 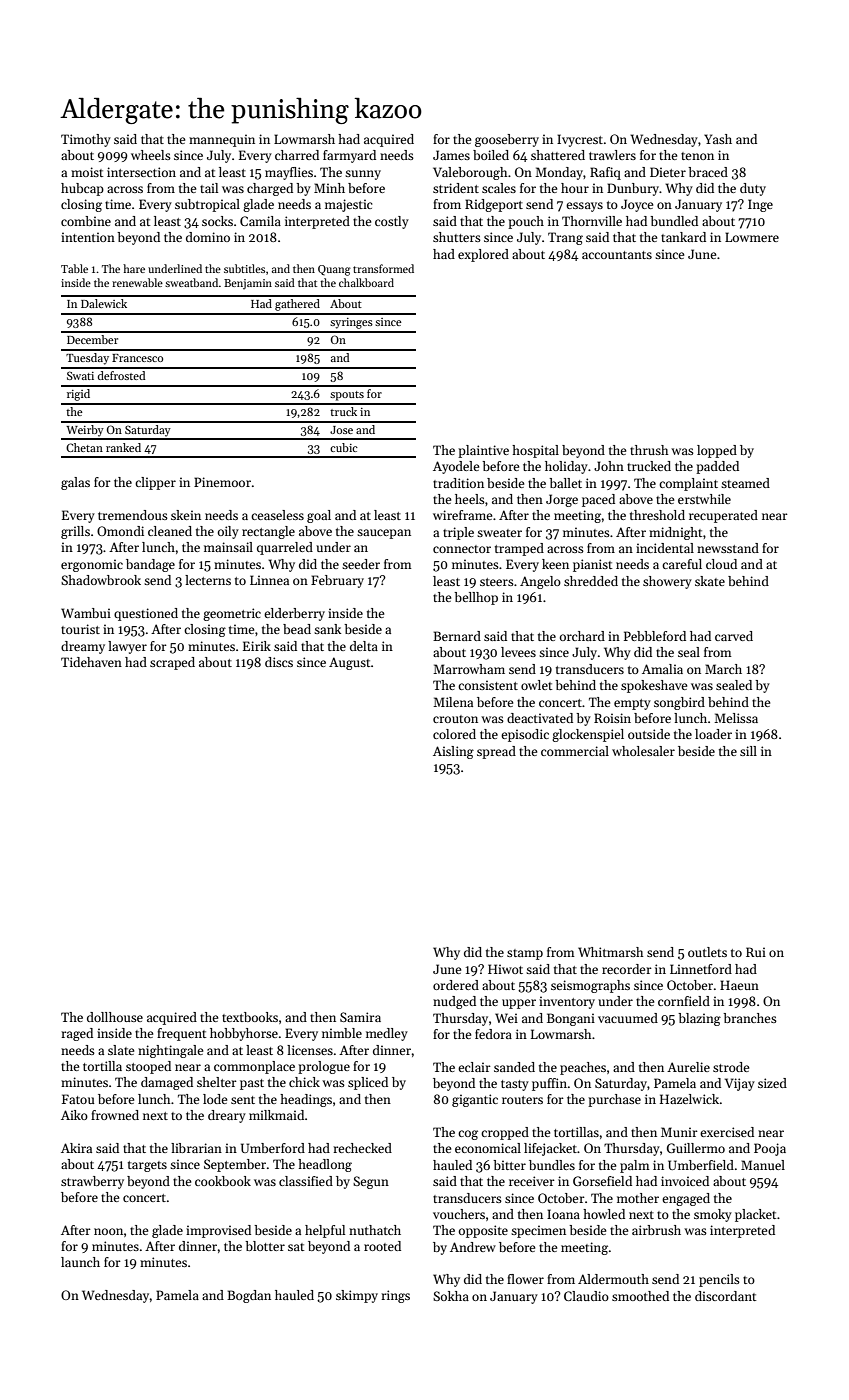 I want to click on Yash, so click(x=718, y=139).
